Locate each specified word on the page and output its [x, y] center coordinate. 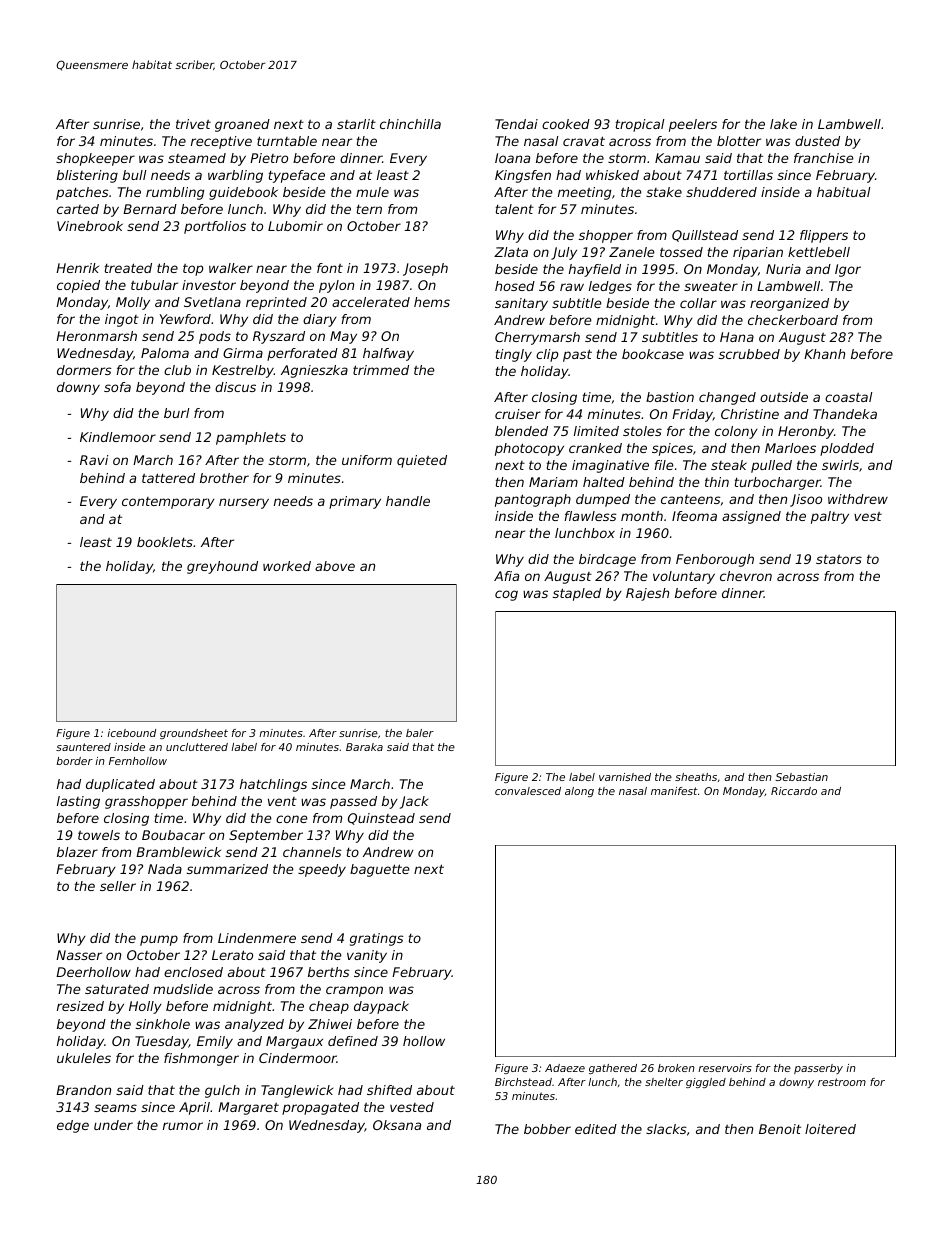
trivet [193, 124]
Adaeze [565, 1068]
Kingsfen [523, 176]
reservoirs [725, 1068]
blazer [77, 852]
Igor [848, 270]
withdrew [858, 499]
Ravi [94, 460]
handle [408, 501]
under [113, 1125]
